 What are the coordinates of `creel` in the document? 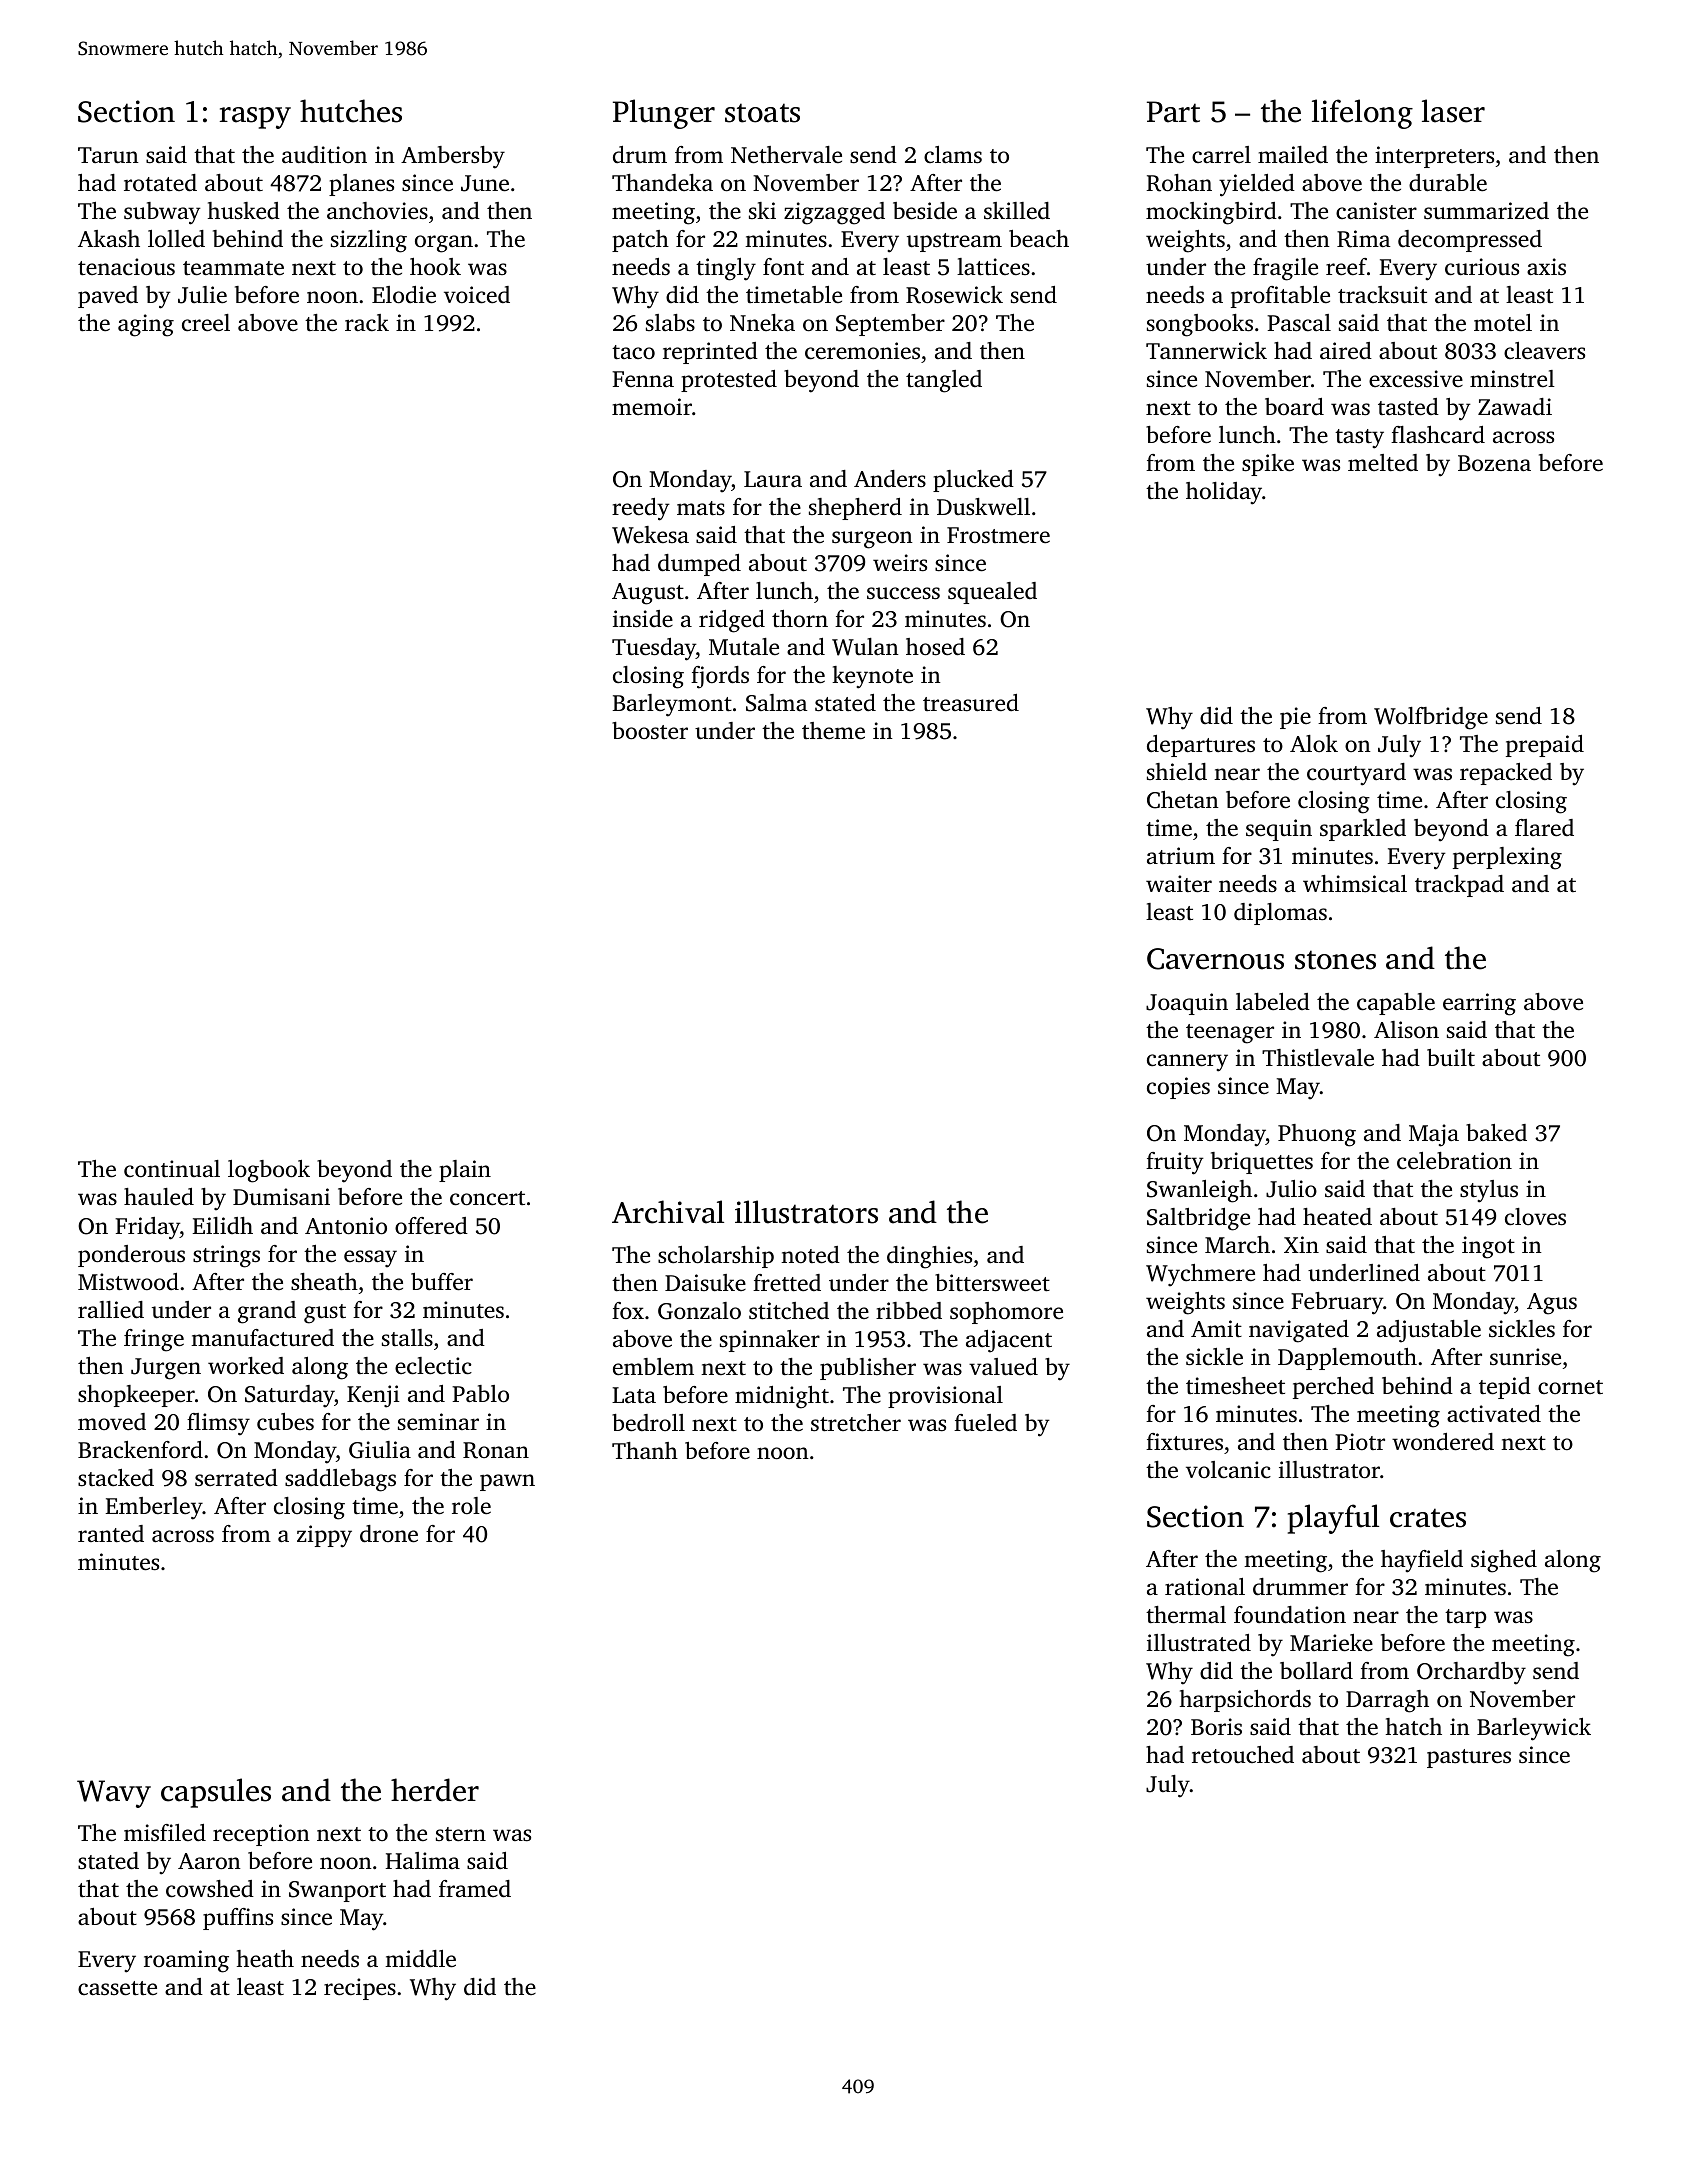 It's located at (206, 323).
